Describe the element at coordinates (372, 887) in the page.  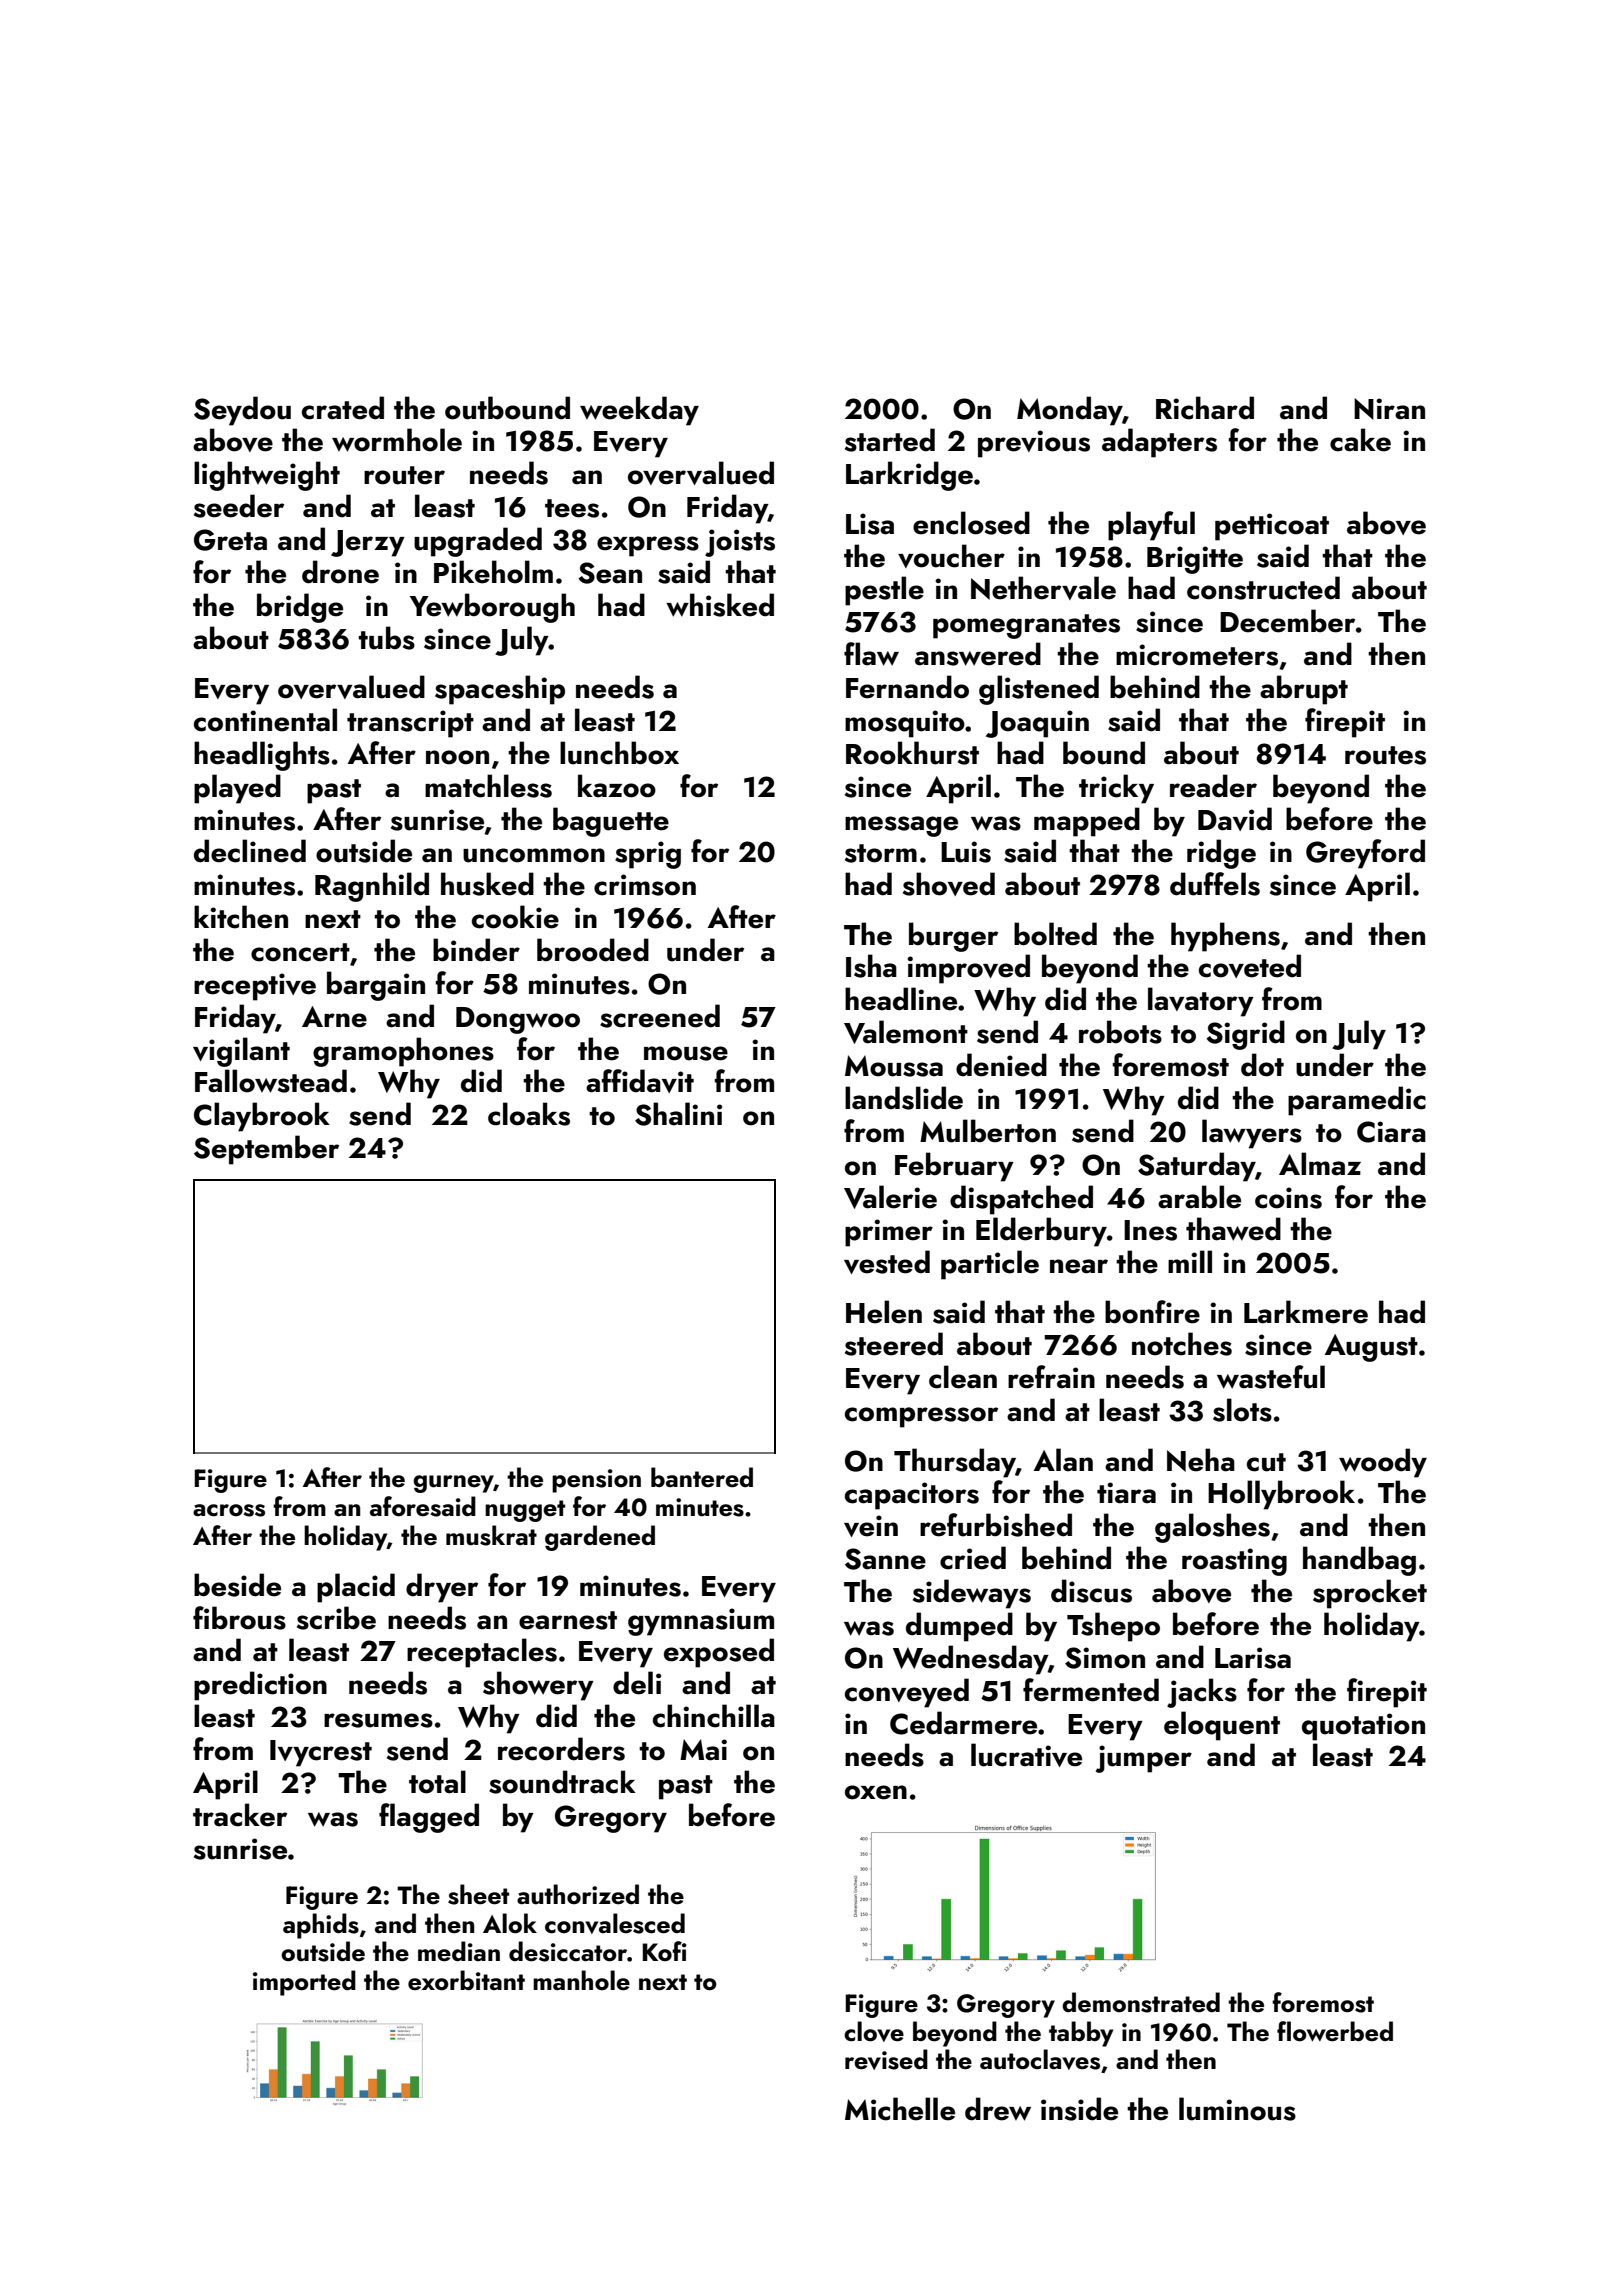
I see `Ragnhild` at that location.
